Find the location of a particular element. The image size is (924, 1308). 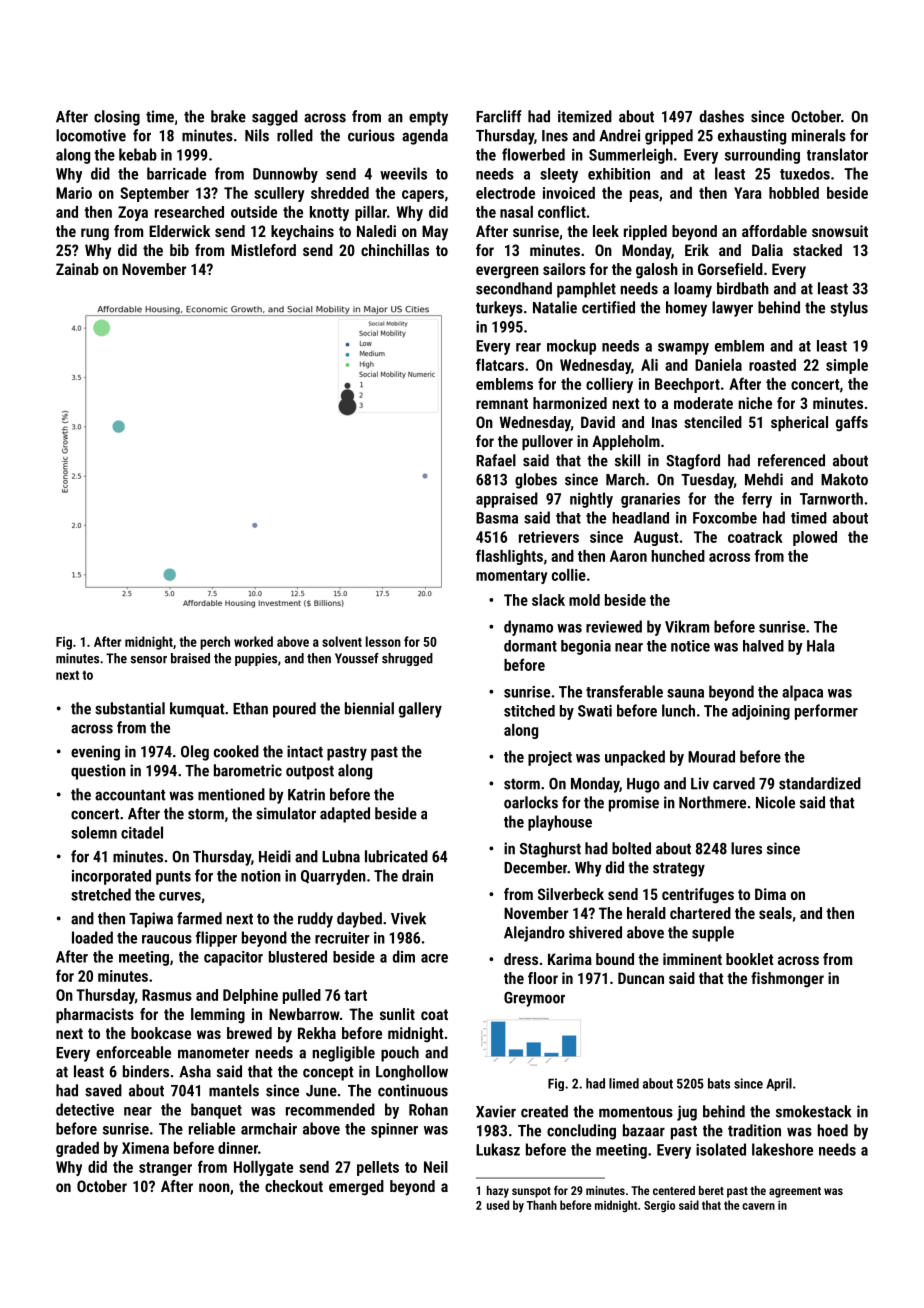

binders is located at coordinates (146, 1071).
